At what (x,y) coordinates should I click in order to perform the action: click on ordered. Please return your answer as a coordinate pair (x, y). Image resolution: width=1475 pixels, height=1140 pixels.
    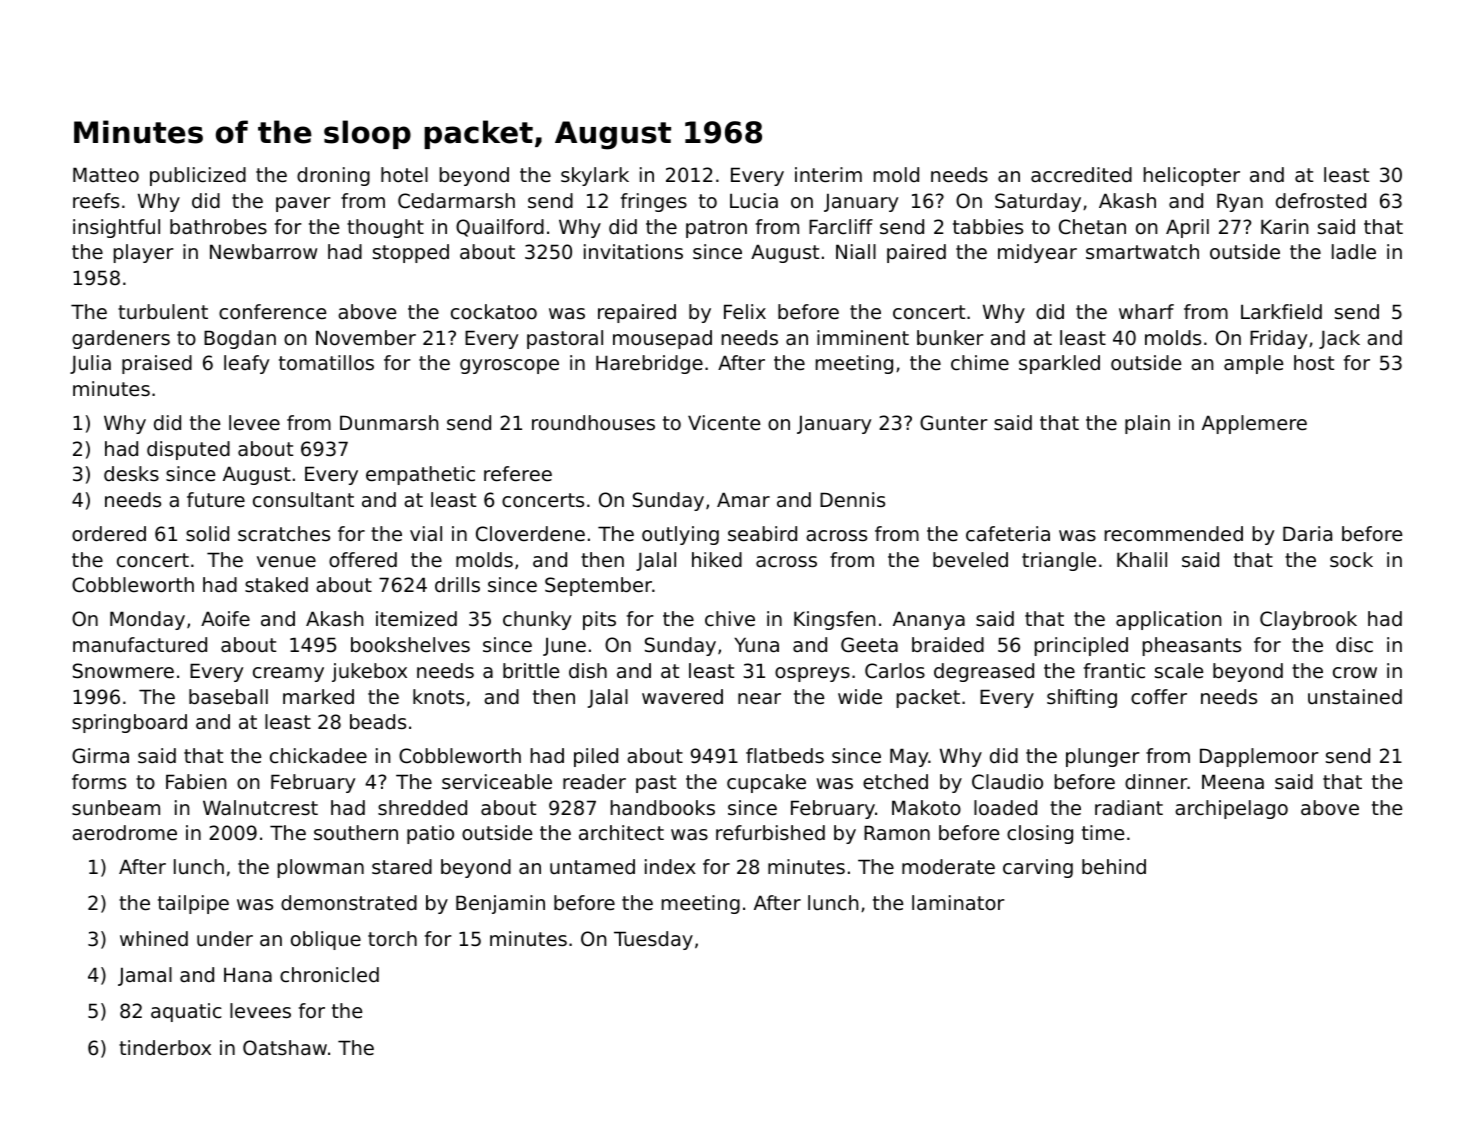
    Looking at the image, I should click on (109, 534).
